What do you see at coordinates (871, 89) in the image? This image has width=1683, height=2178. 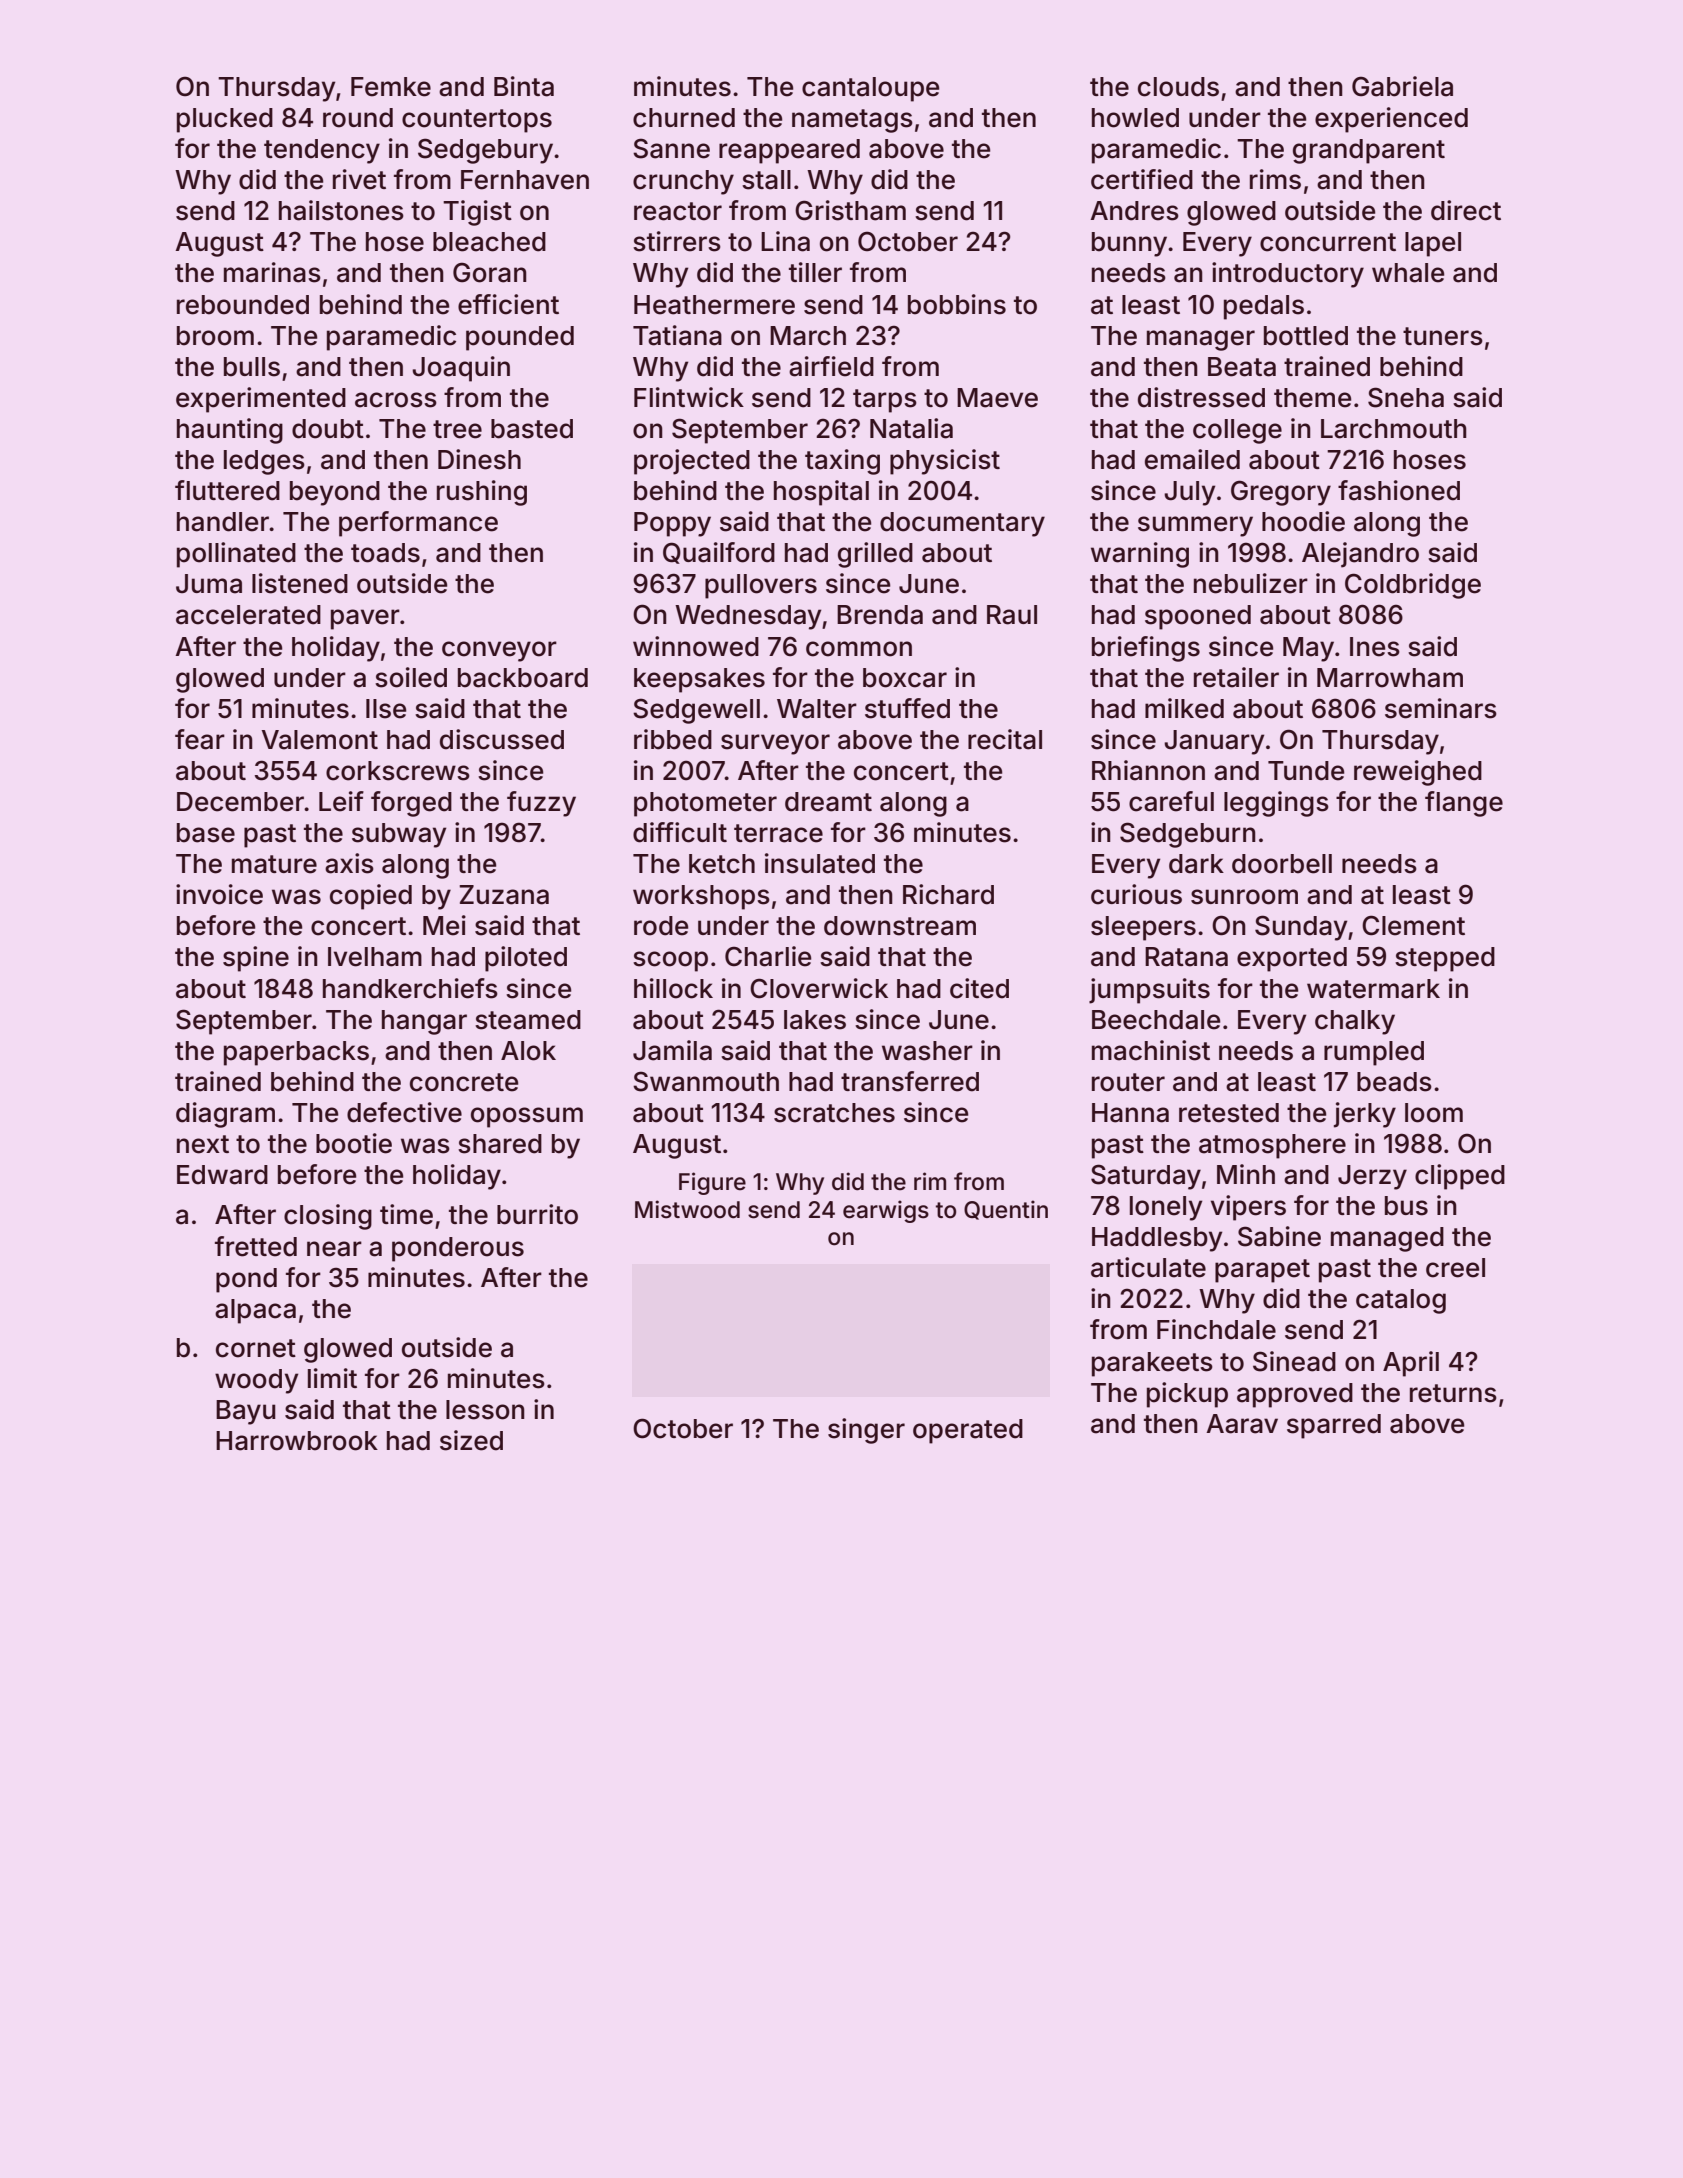 I see `cantaloupe` at bounding box center [871, 89].
